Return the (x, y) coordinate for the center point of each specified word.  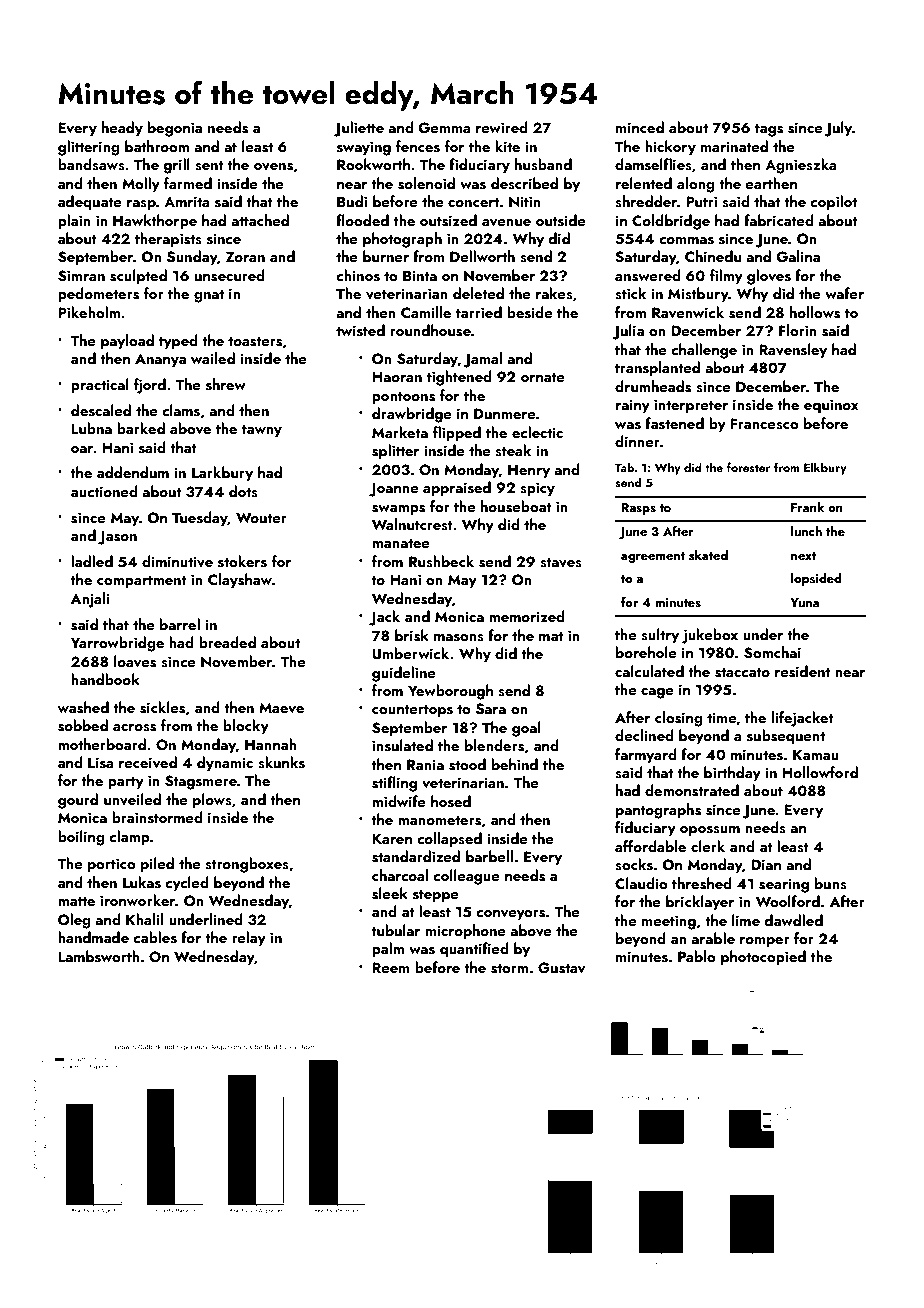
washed (83, 707)
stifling (394, 784)
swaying (364, 148)
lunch (806, 531)
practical (100, 386)
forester (749, 467)
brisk (412, 635)
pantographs (658, 811)
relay (249, 939)
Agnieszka (800, 166)
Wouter (261, 517)
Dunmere (505, 413)
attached (260, 220)
